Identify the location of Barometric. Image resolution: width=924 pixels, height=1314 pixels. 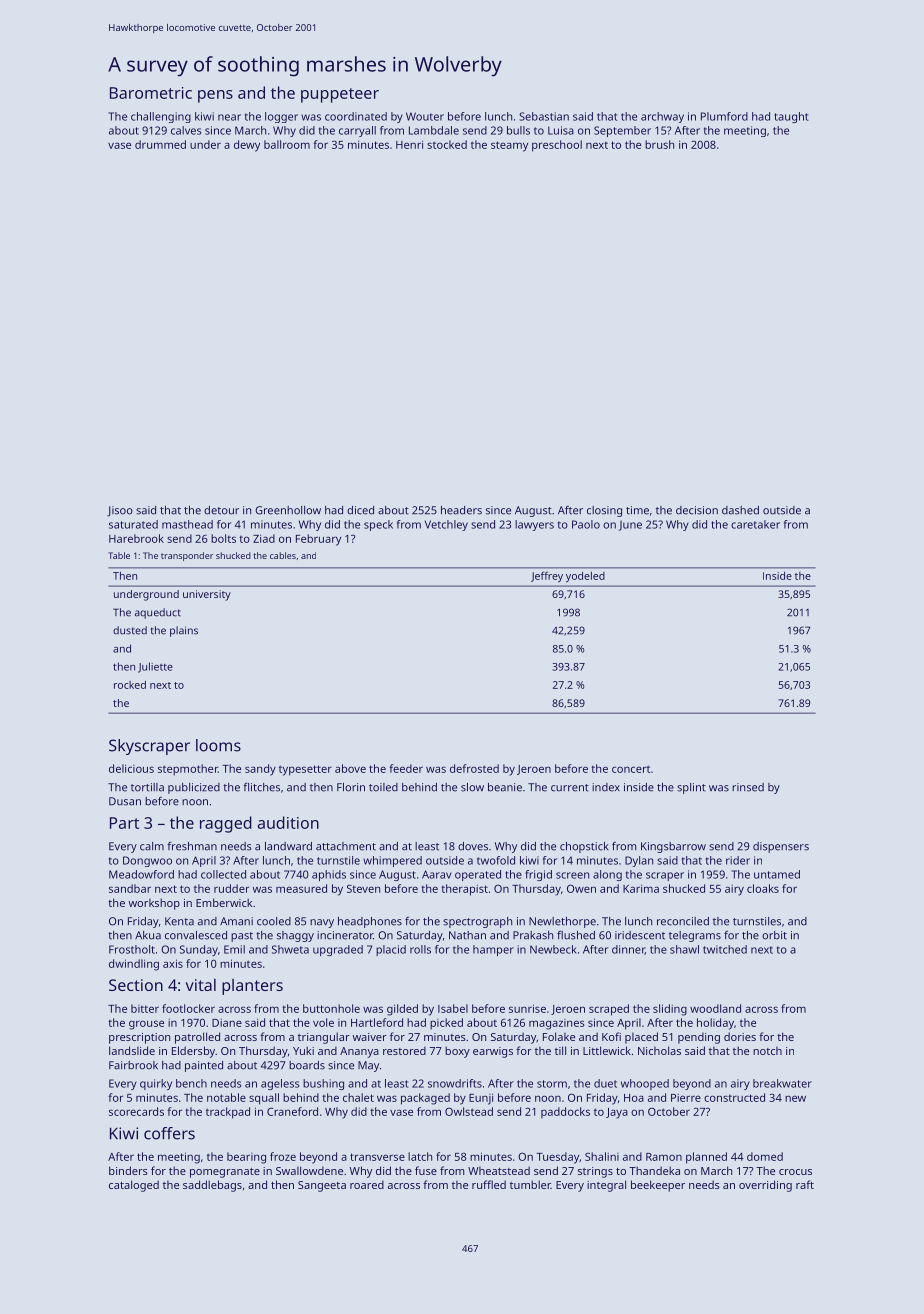
(151, 93).
